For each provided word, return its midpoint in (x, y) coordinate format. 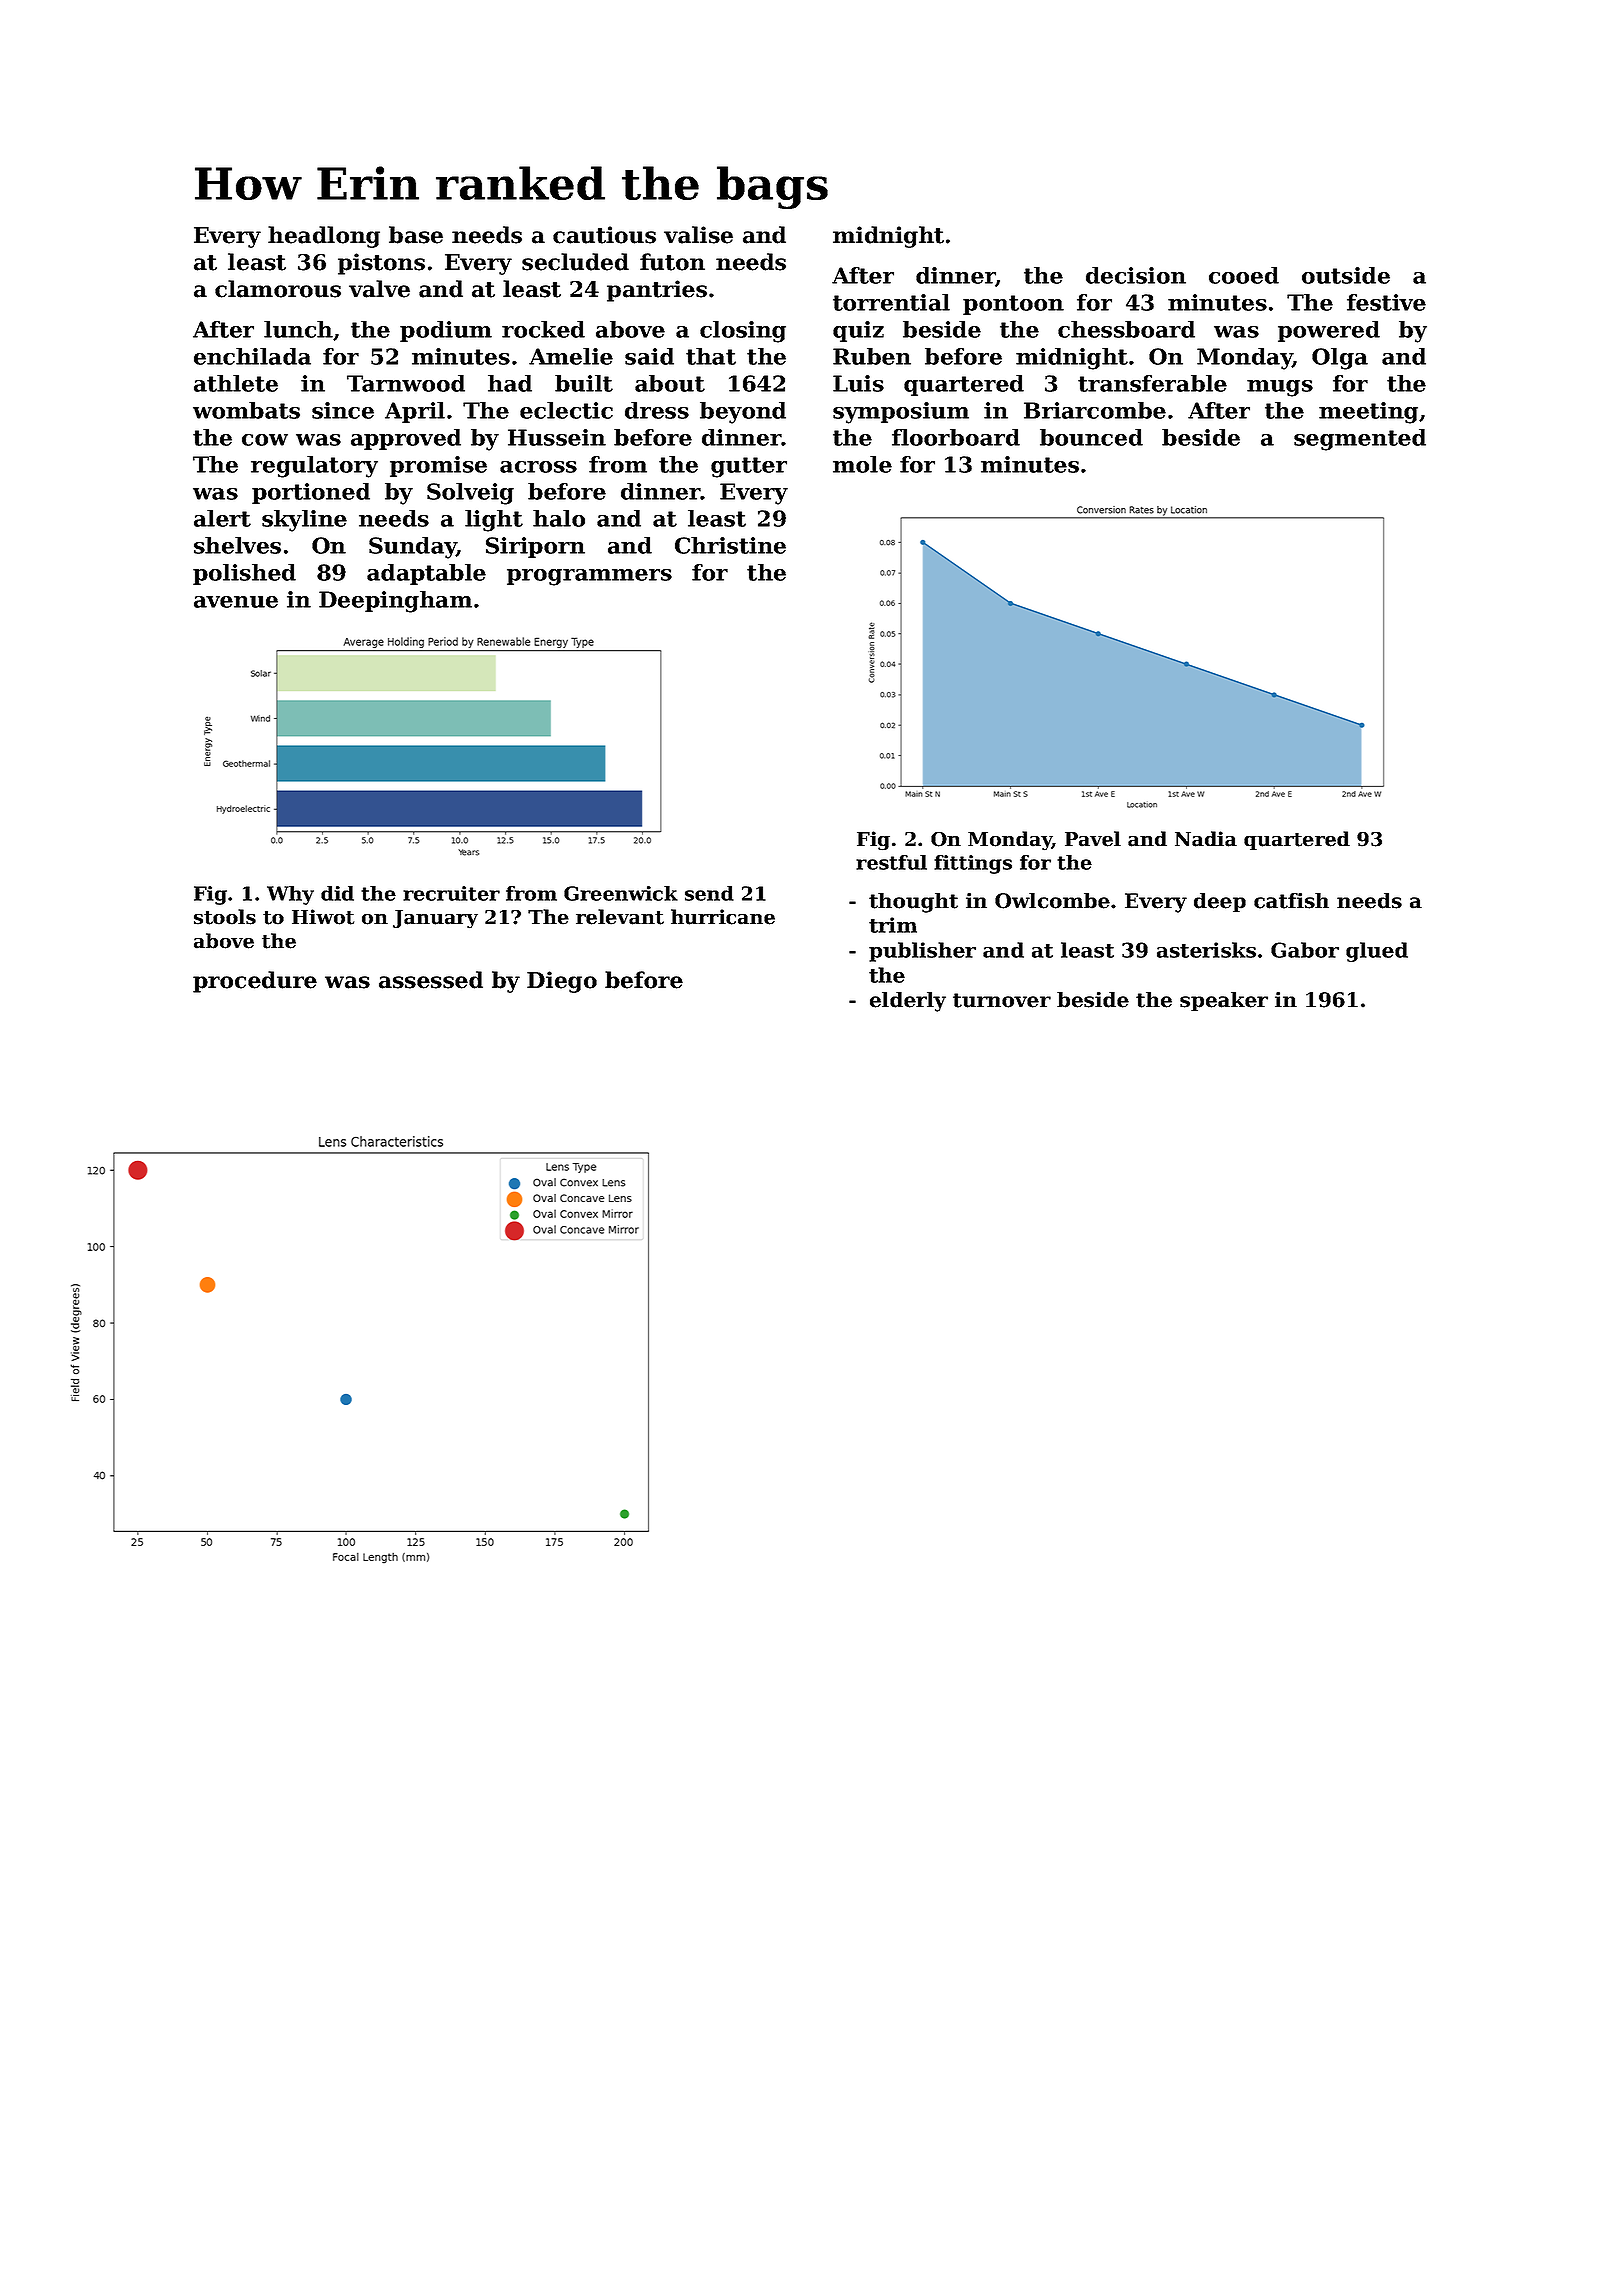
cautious (604, 235)
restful (891, 862)
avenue (236, 602)
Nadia (1206, 839)
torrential (891, 302)
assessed (431, 980)
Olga (1340, 359)
